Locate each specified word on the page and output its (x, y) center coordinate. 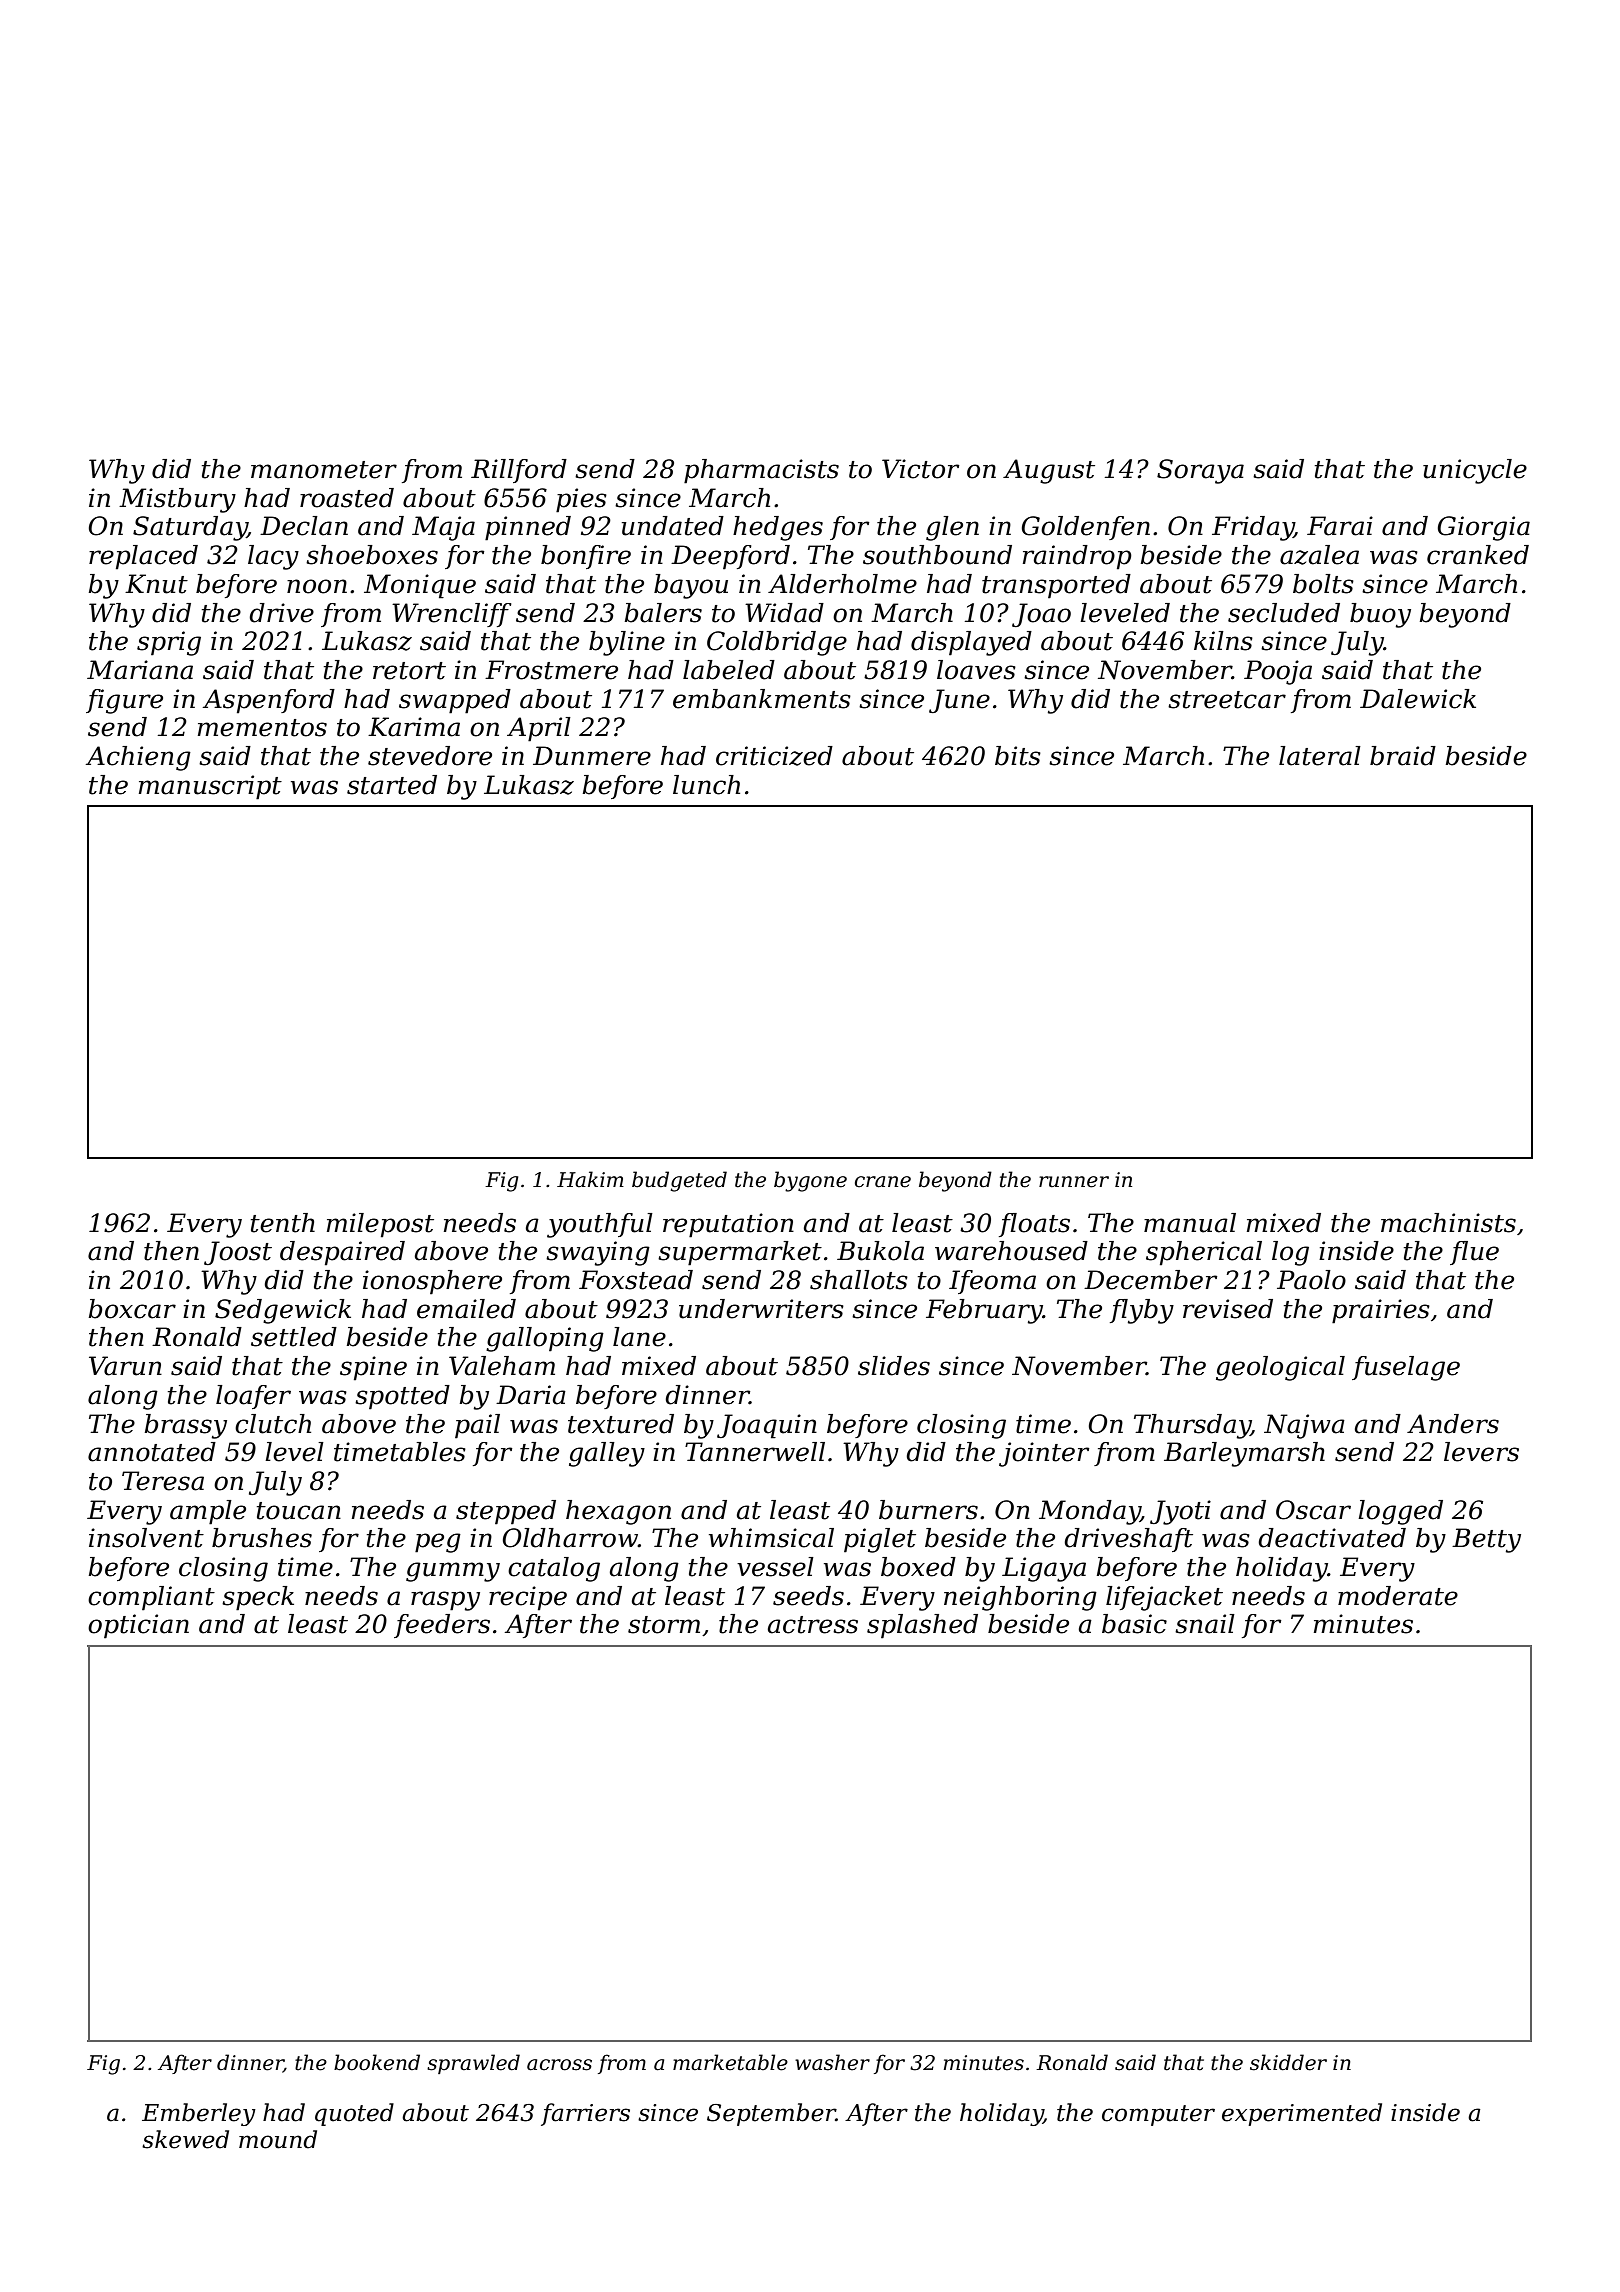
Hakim (590, 1179)
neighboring (1020, 1598)
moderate (1398, 1596)
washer (832, 2062)
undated (673, 526)
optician (138, 1626)
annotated (152, 1452)
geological (1280, 1368)
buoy (1380, 615)
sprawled (473, 2064)
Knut (156, 584)
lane (639, 1337)
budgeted (679, 1181)
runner (1074, 1182)
